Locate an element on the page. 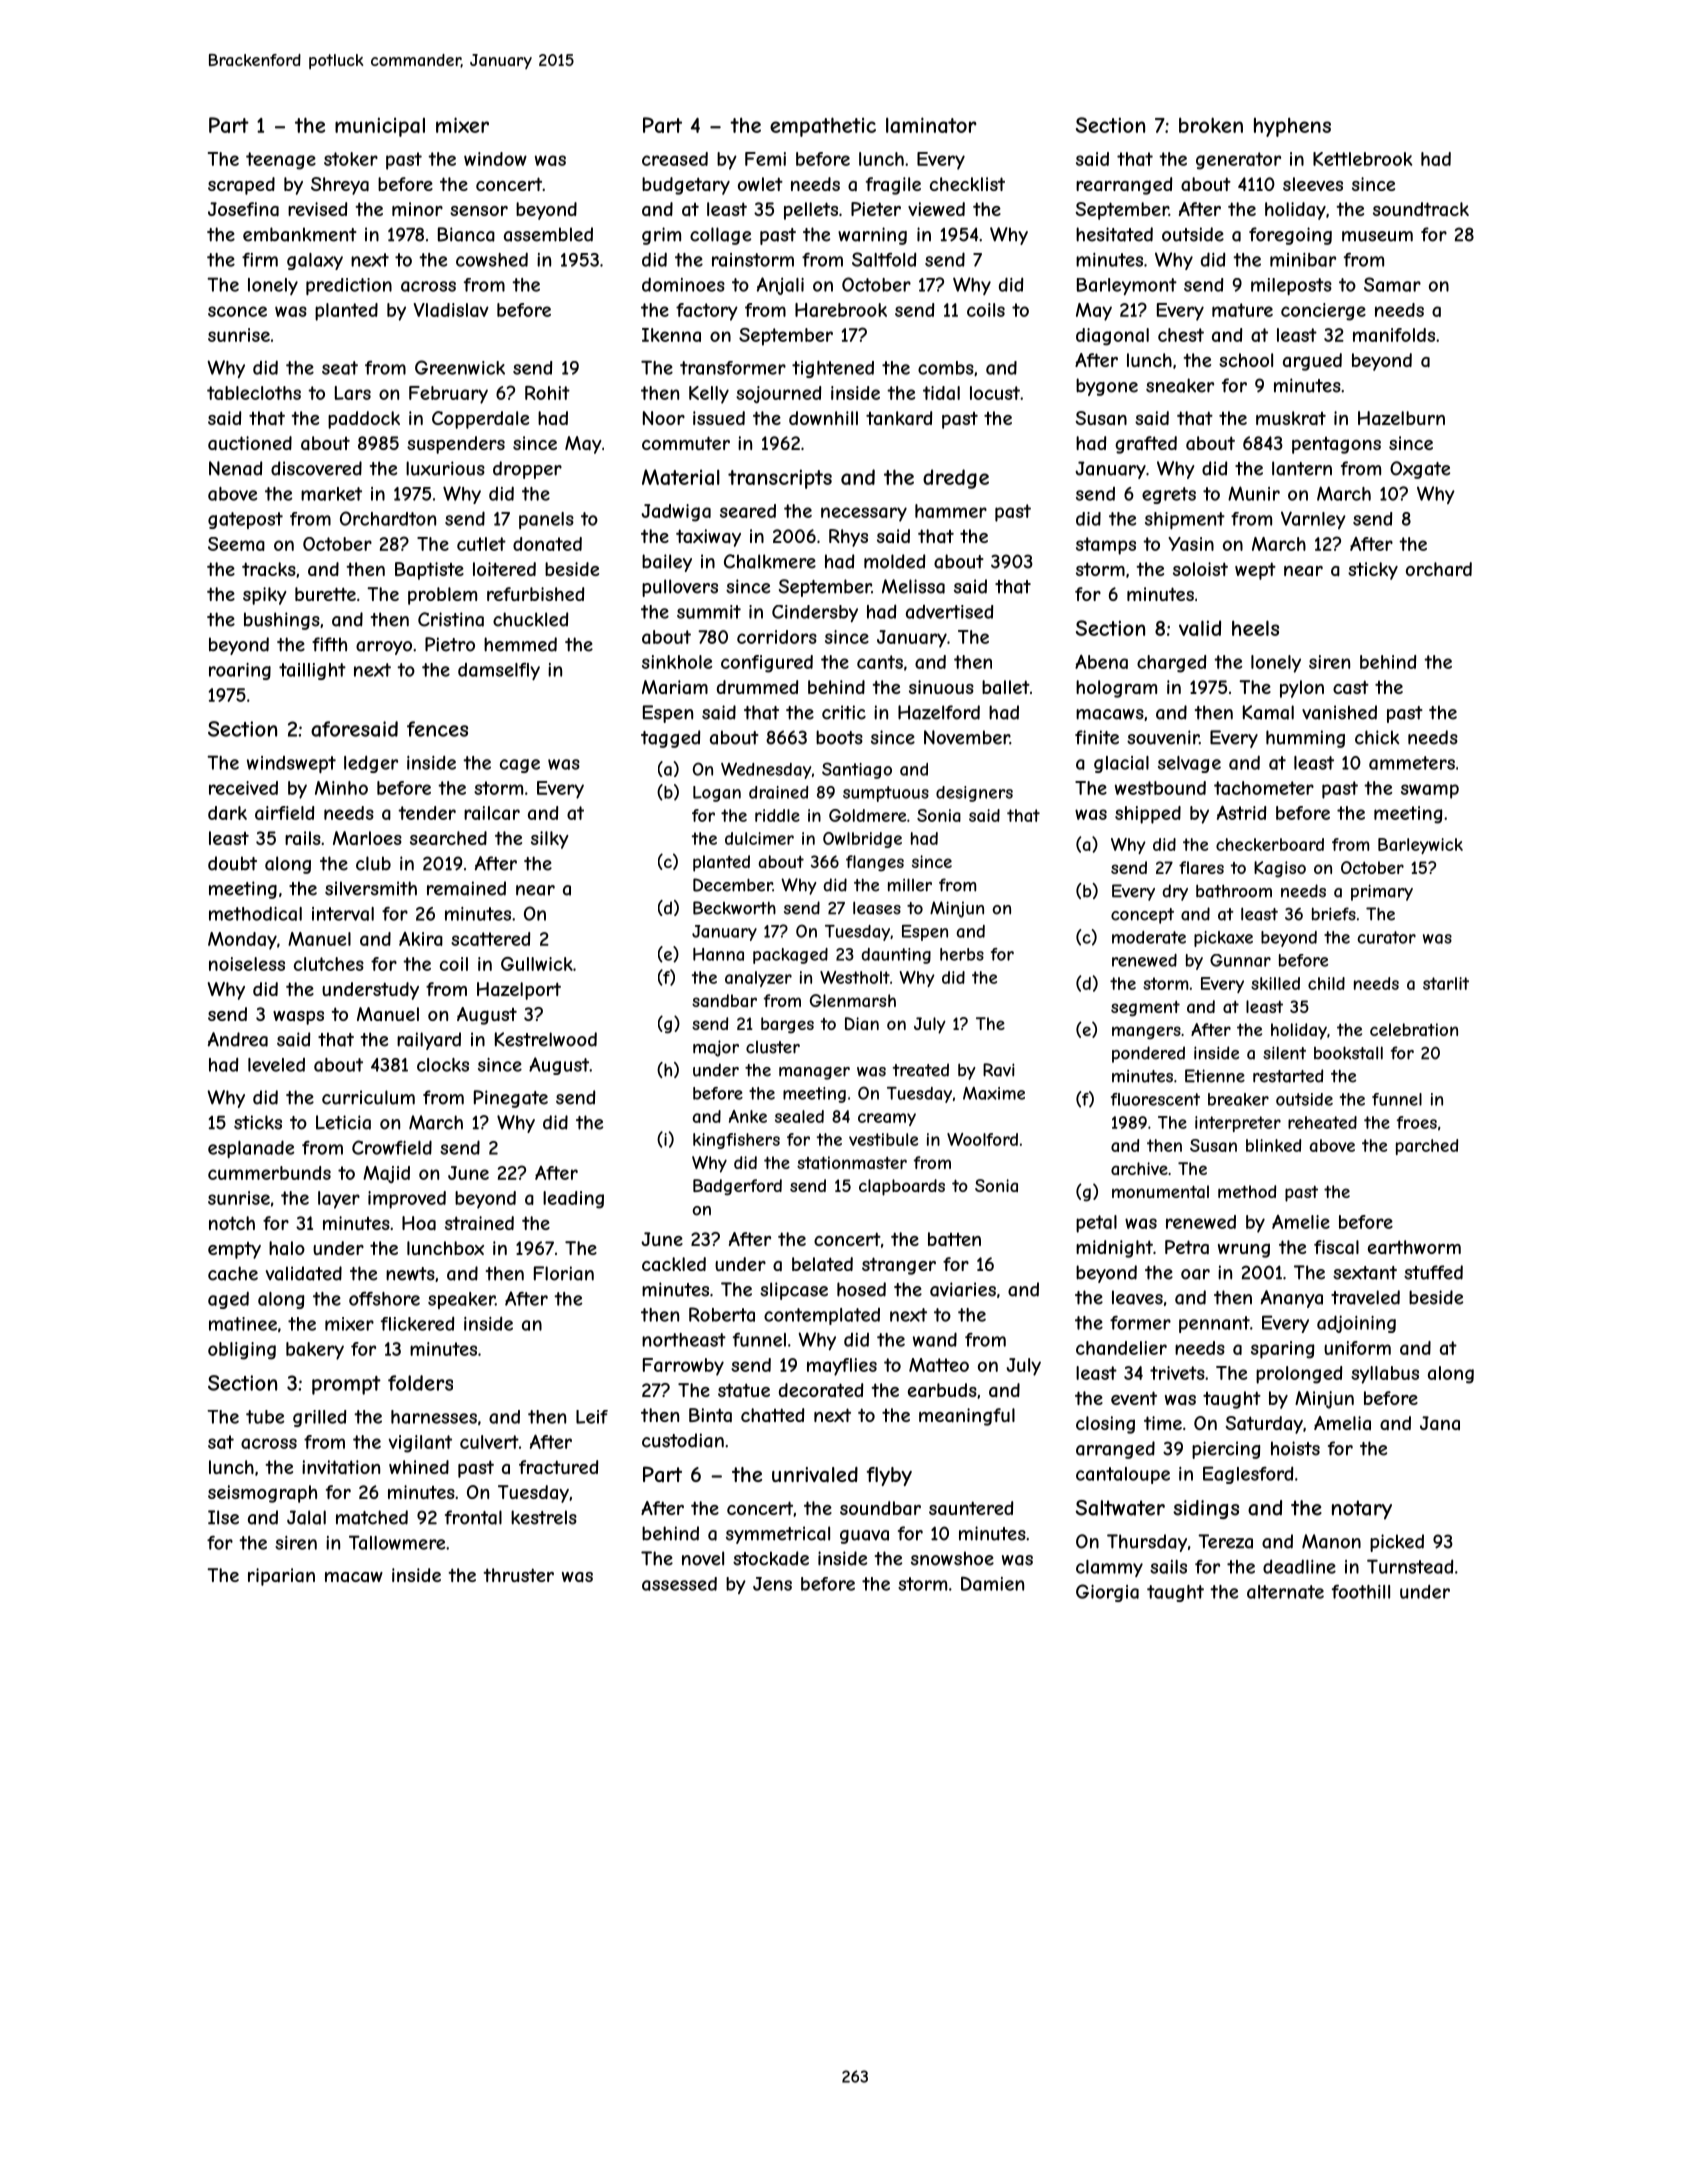 The width and height of the page is (1683, 2178). manager is located at coordinates (814, 1073).
